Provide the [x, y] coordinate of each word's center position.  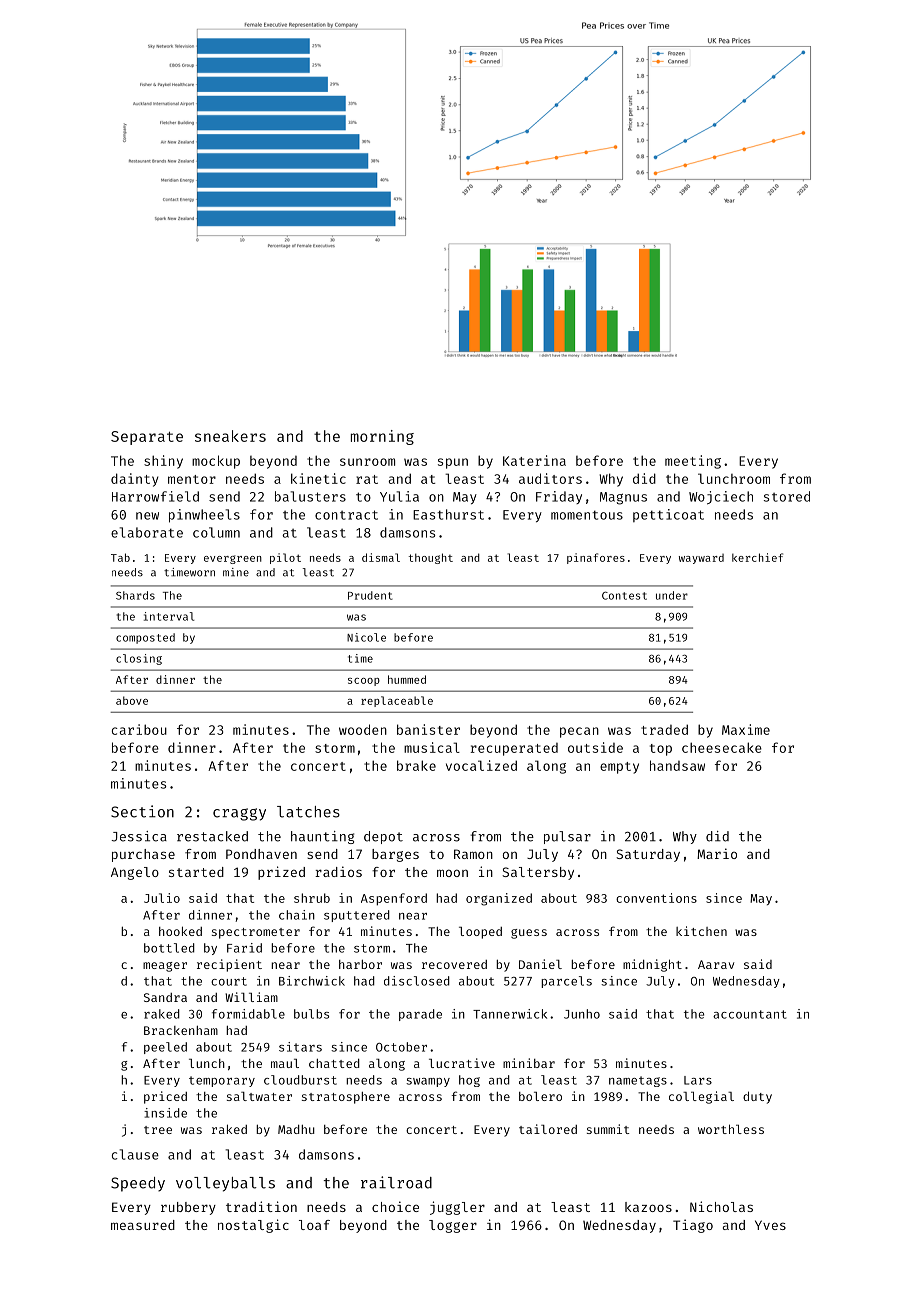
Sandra [165, 997]
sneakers [230, 436]
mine [236, 572]
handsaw [677, 765]
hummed [407, 679]
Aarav [716, 964]
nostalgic [253, 1226]
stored [787, 496]
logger [453, 1226]
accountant [749, 1014]
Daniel [540, 964]
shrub [312, 898]
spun [453, 463]
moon [452, 873]
